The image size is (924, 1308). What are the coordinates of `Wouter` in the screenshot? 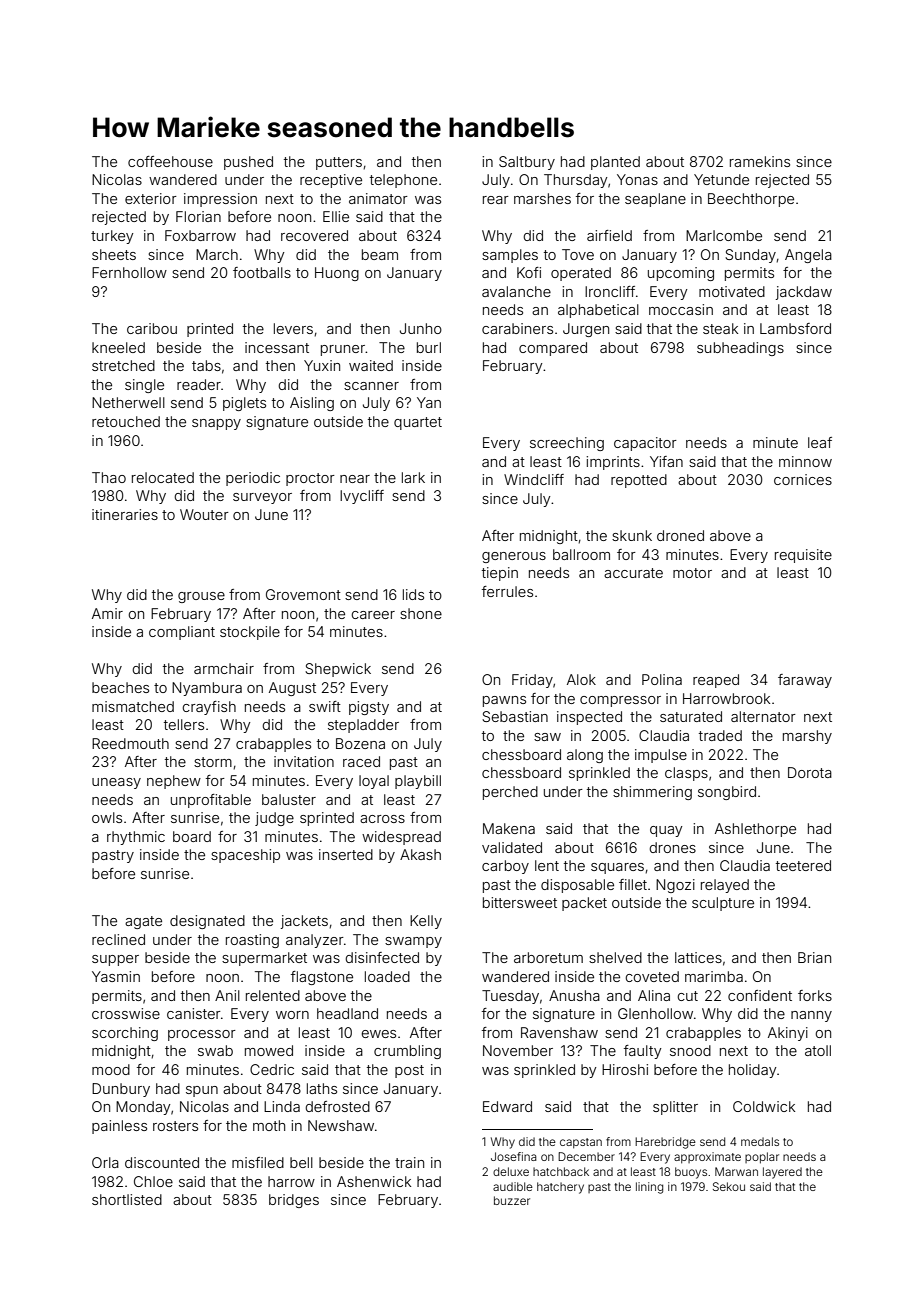 It's located at (204, 514).
